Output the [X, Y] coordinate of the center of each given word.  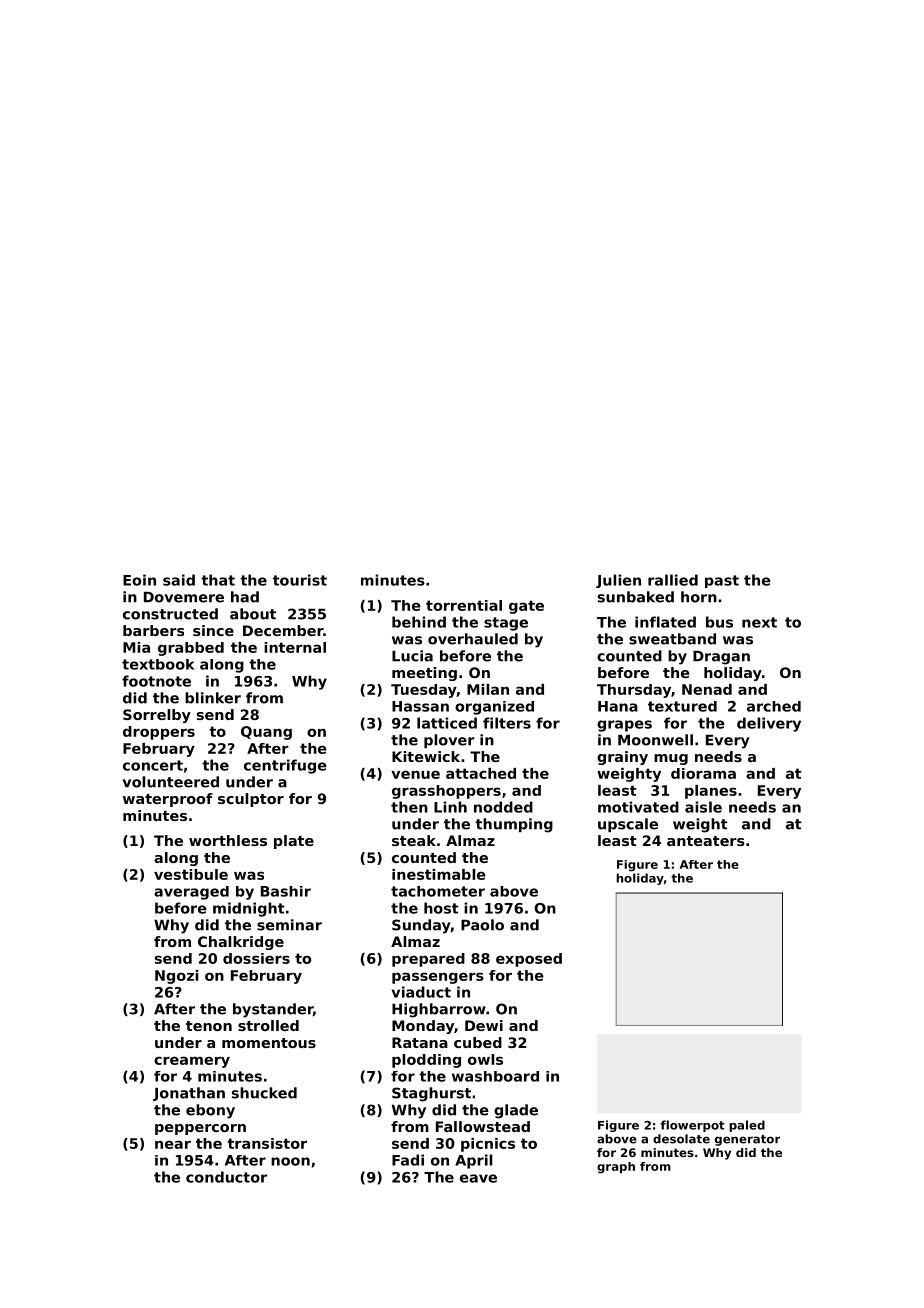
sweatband [672, 639]
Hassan [420, 706]
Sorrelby [157, 716]
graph [616, 1168]
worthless [228, 840]
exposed [529, 960]
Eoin [139, 580]
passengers [438, 978]
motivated [638, 807]
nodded [503, 807]
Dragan [721, 658]
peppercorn [200, 1129]
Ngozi [176, 977]
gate [526, 607]
